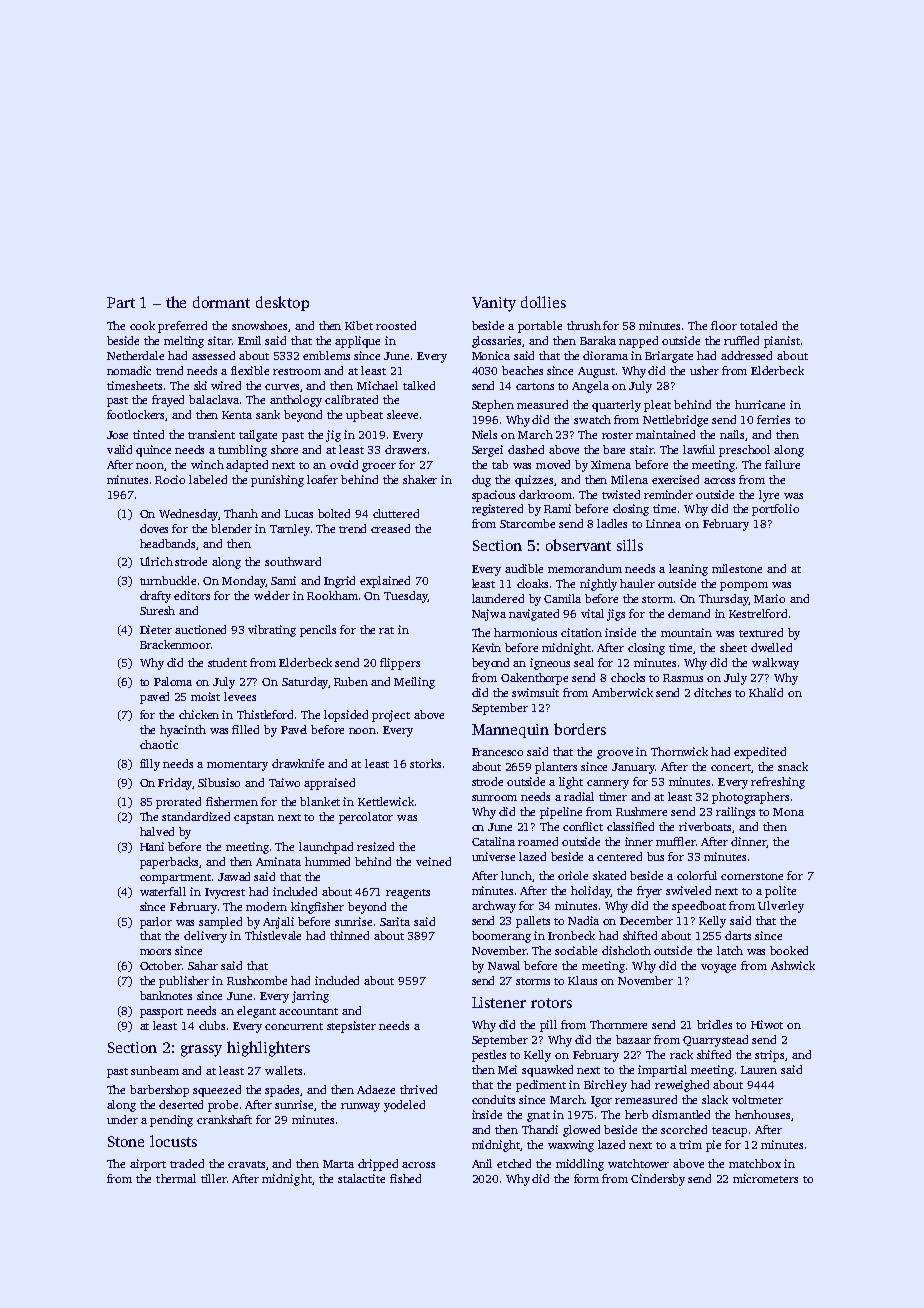 This screenshot has height=1308, width=924. I want to click on micrometers, so click(765, 1178).
